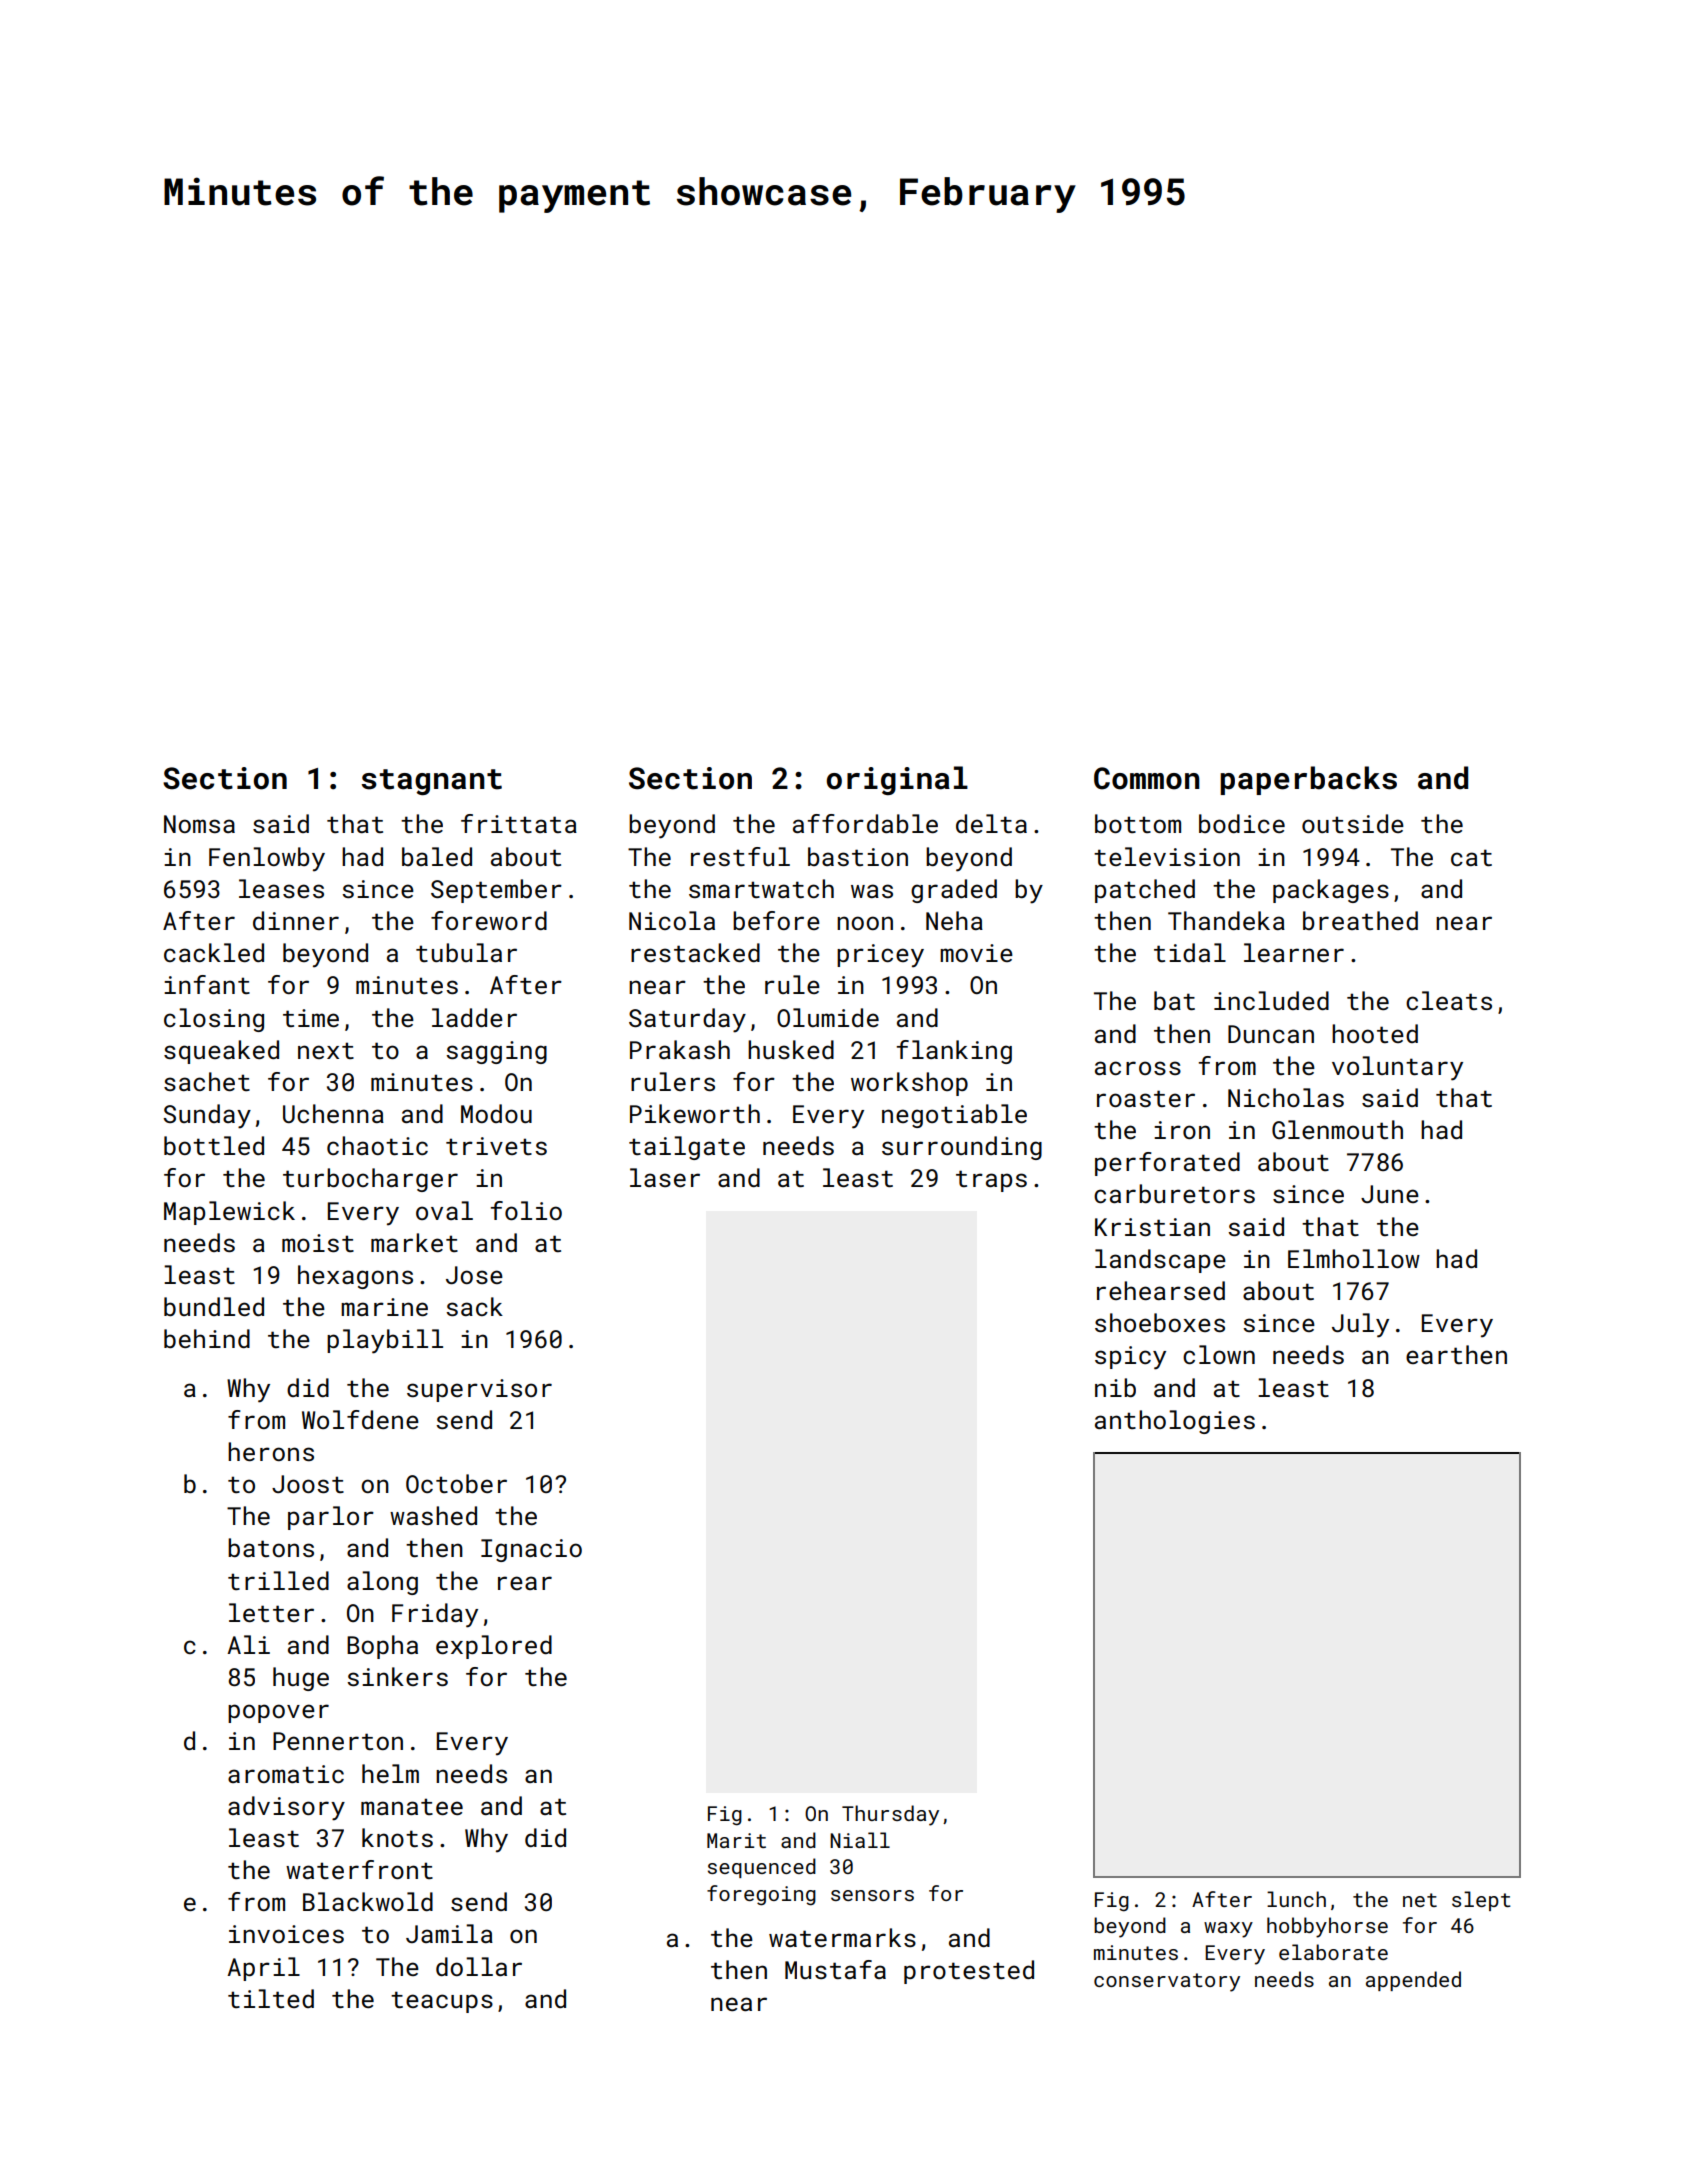 The image size is (1683, 2178). What do you see at coordinates (449, 1933) in the image?
I see `Jamila` at bounding box center [449, 1933].
